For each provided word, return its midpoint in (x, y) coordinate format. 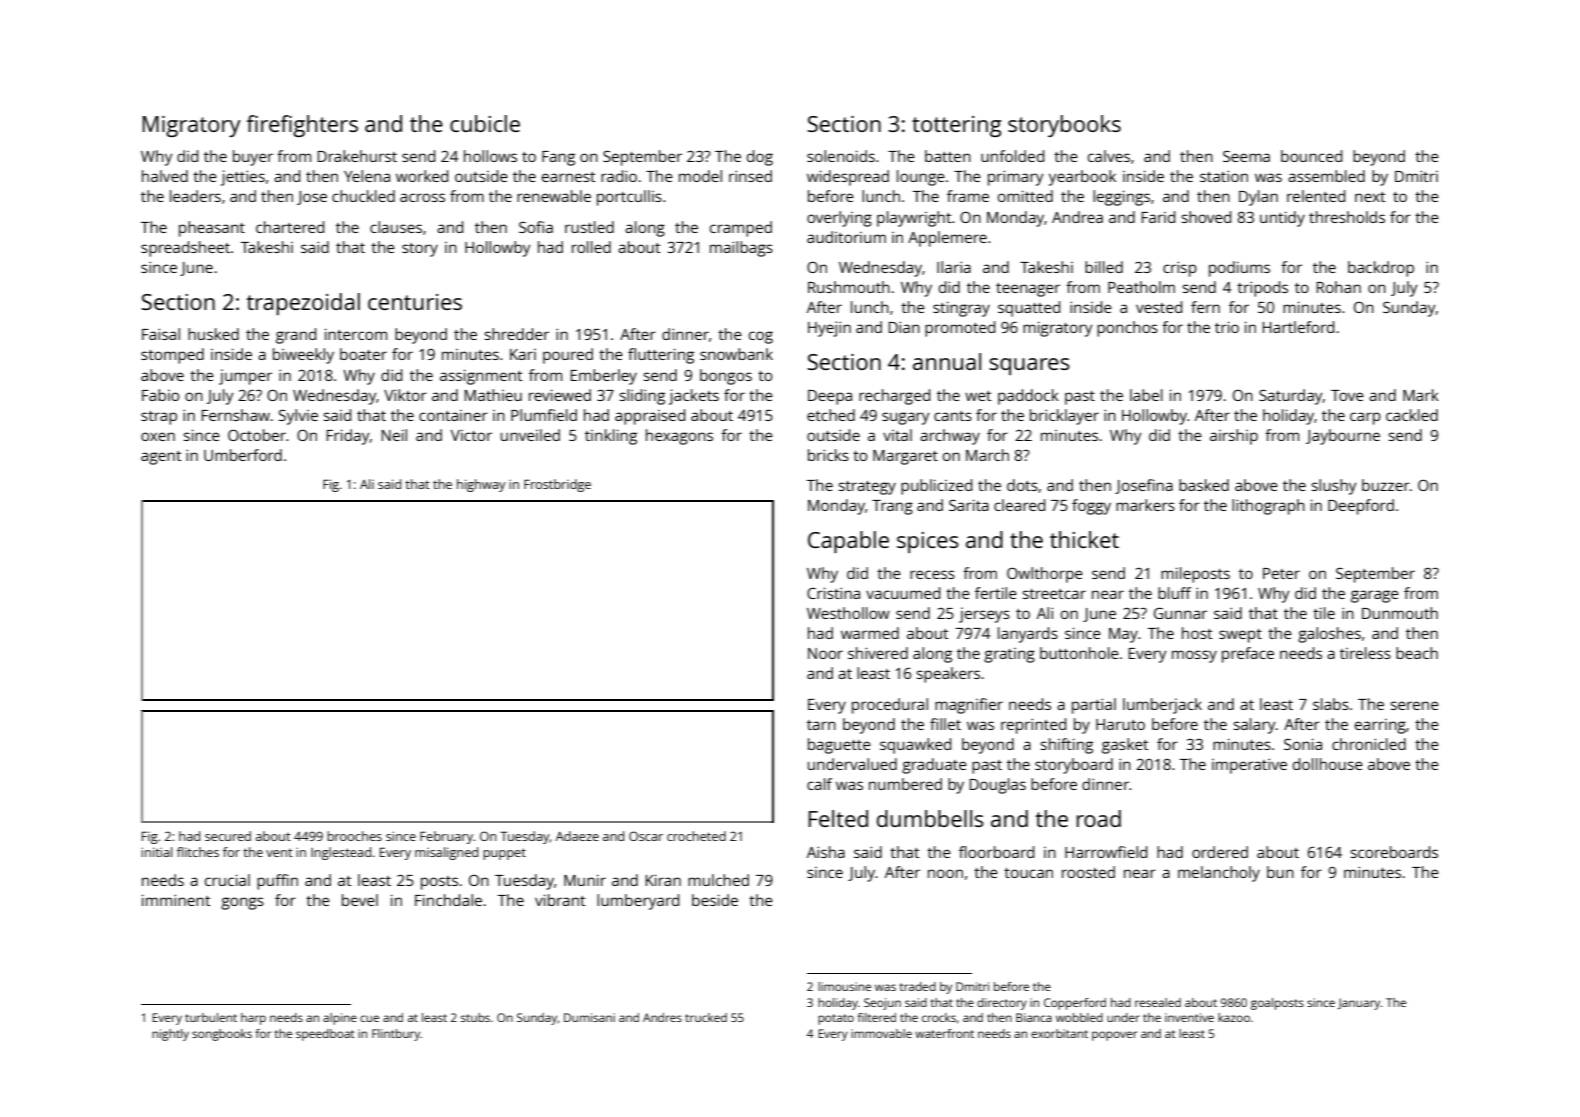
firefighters (302, 126)
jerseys (984, 615)
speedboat (325, 1035)
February (446, 837)
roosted (1088, 872)
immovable (881, 1033)
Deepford (1361, 507)
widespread (848, 178)
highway (481, 485)
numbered (905, 784)
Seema (1246, 156)
